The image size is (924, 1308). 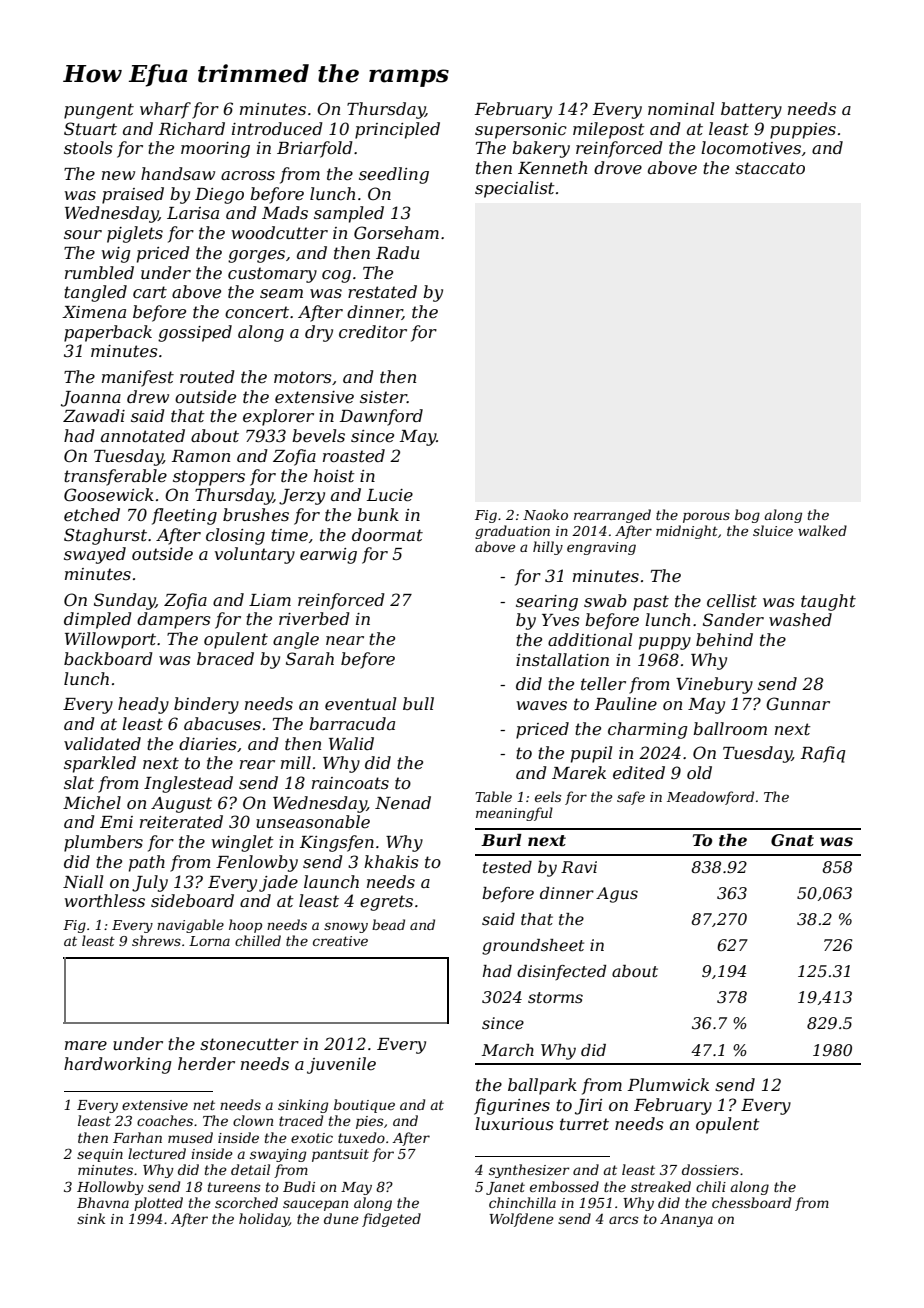 I want to click on hoop, so click(x=245, y=926).
